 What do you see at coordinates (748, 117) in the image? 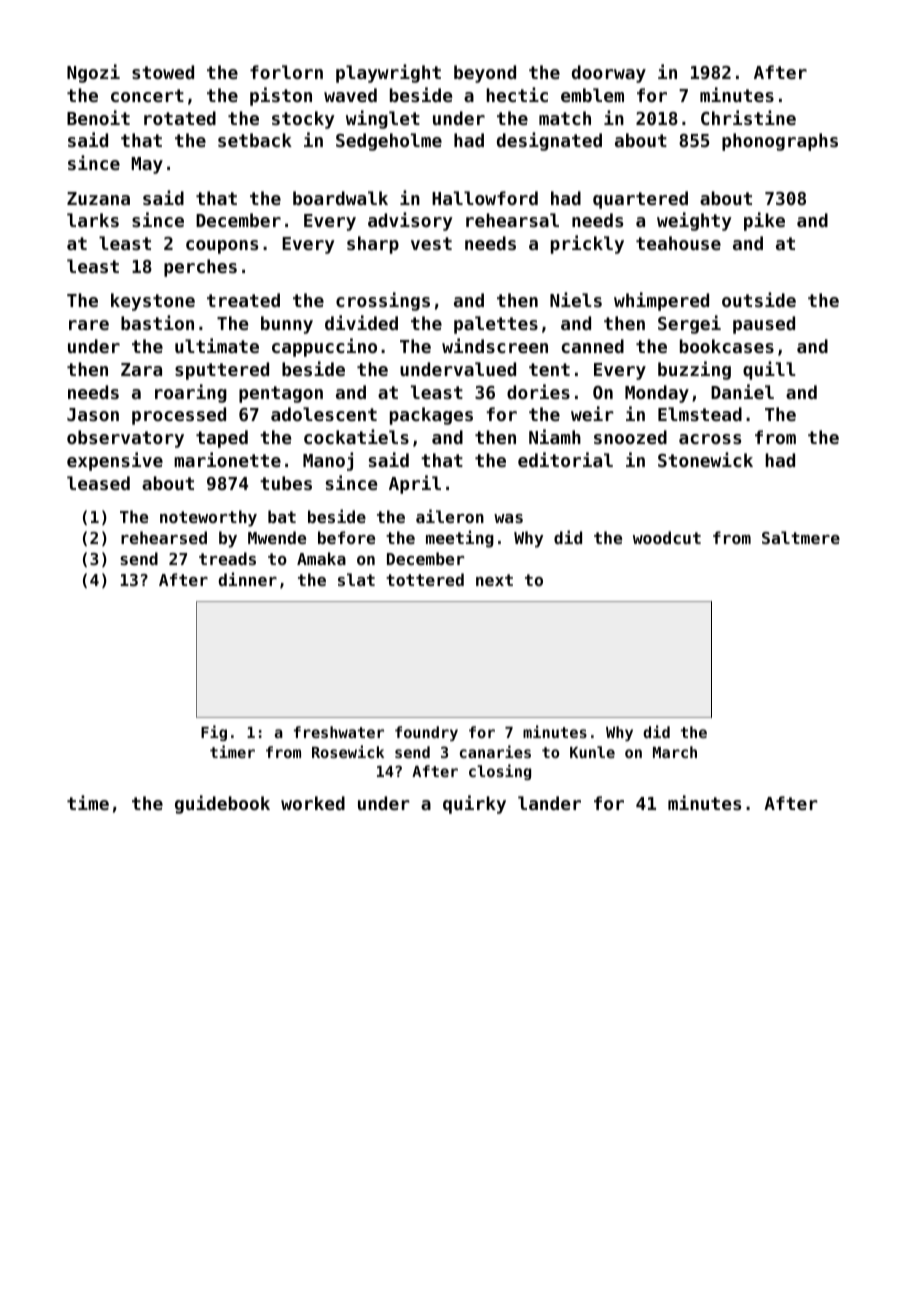
I see `Christine` at bounding box center [748, 117].
